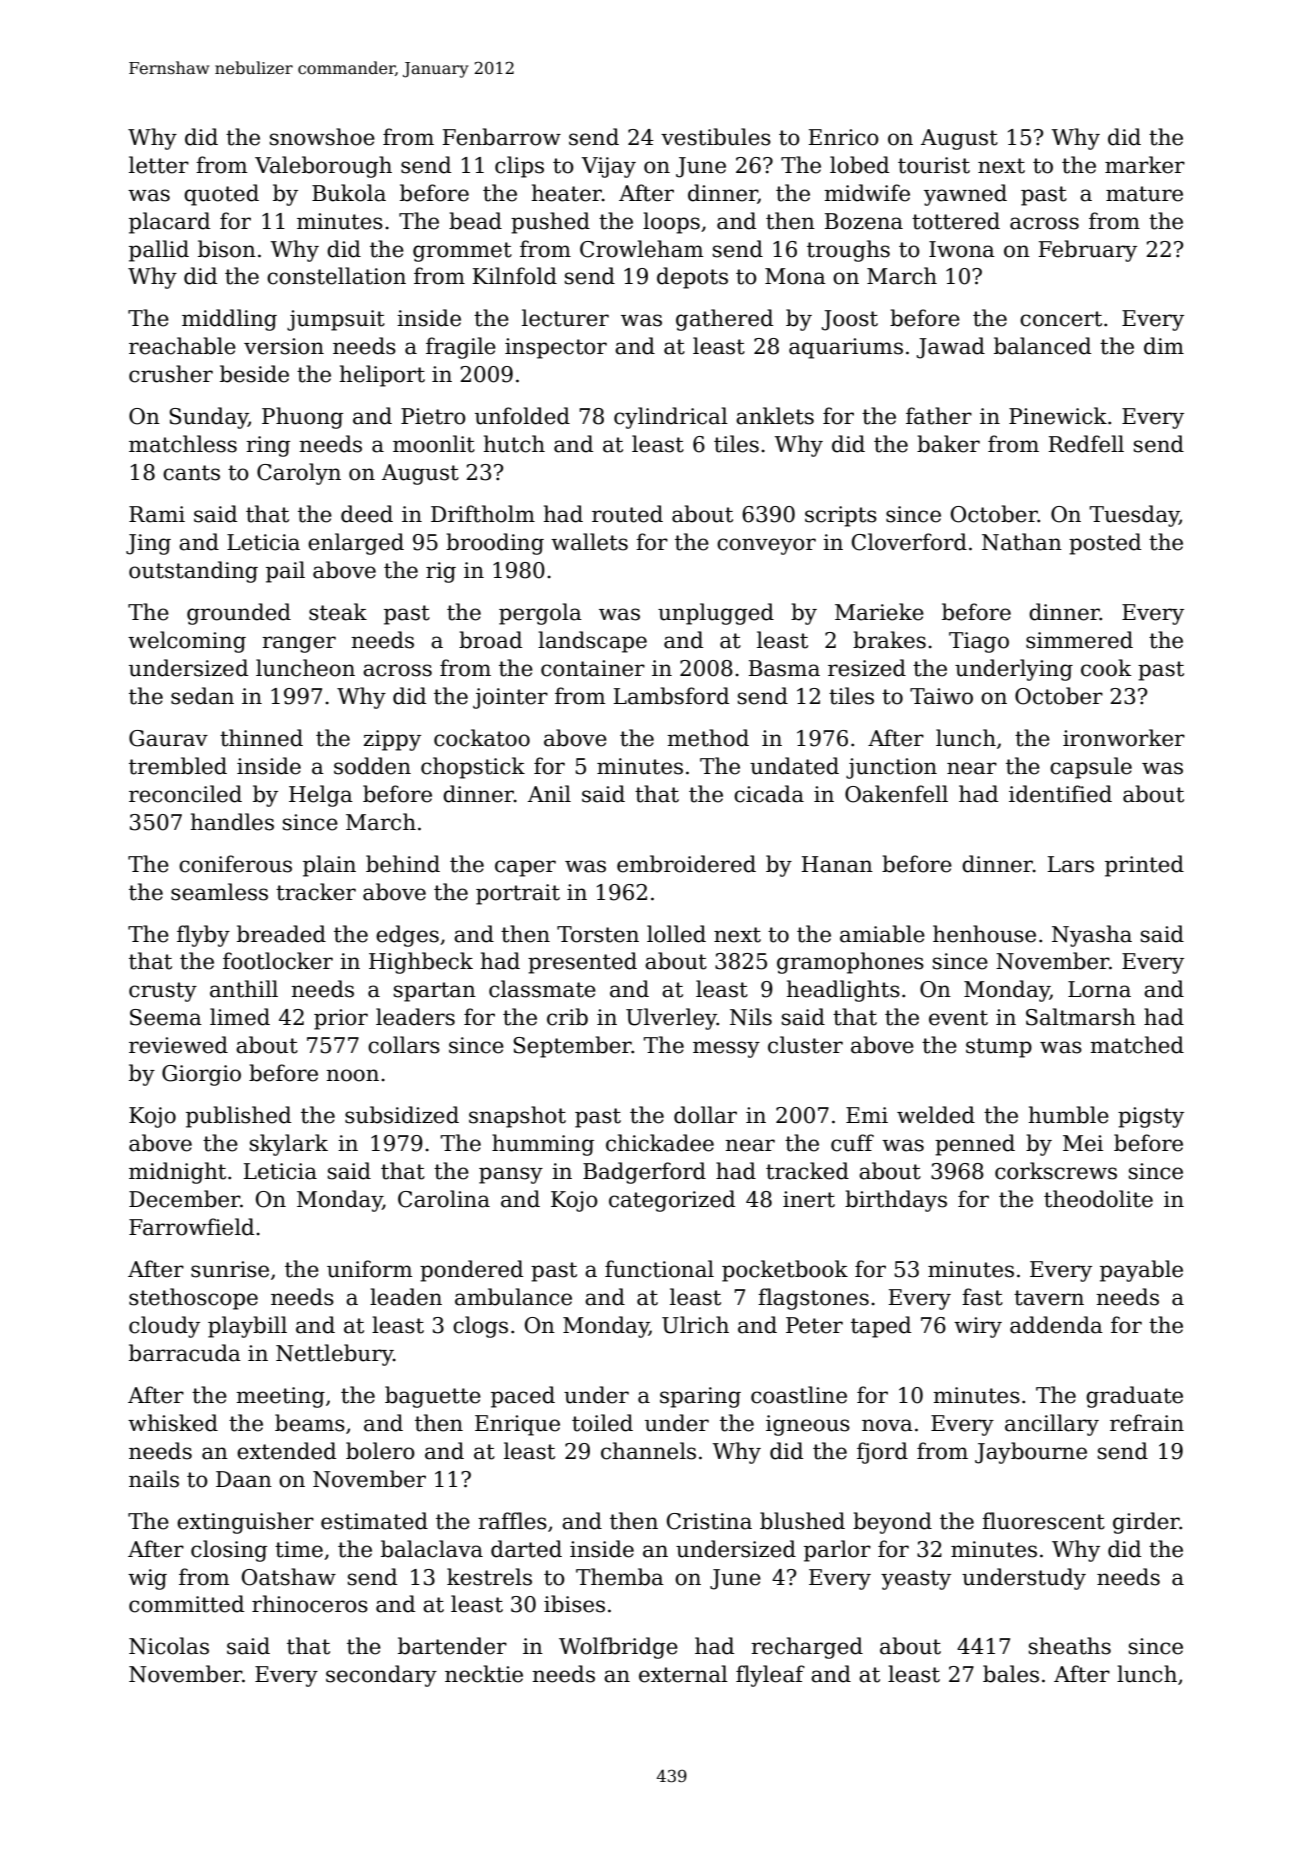 The height and width of the screenshot is (1857, 1313). I want to click on sheaths, so click(1070, 1646).
